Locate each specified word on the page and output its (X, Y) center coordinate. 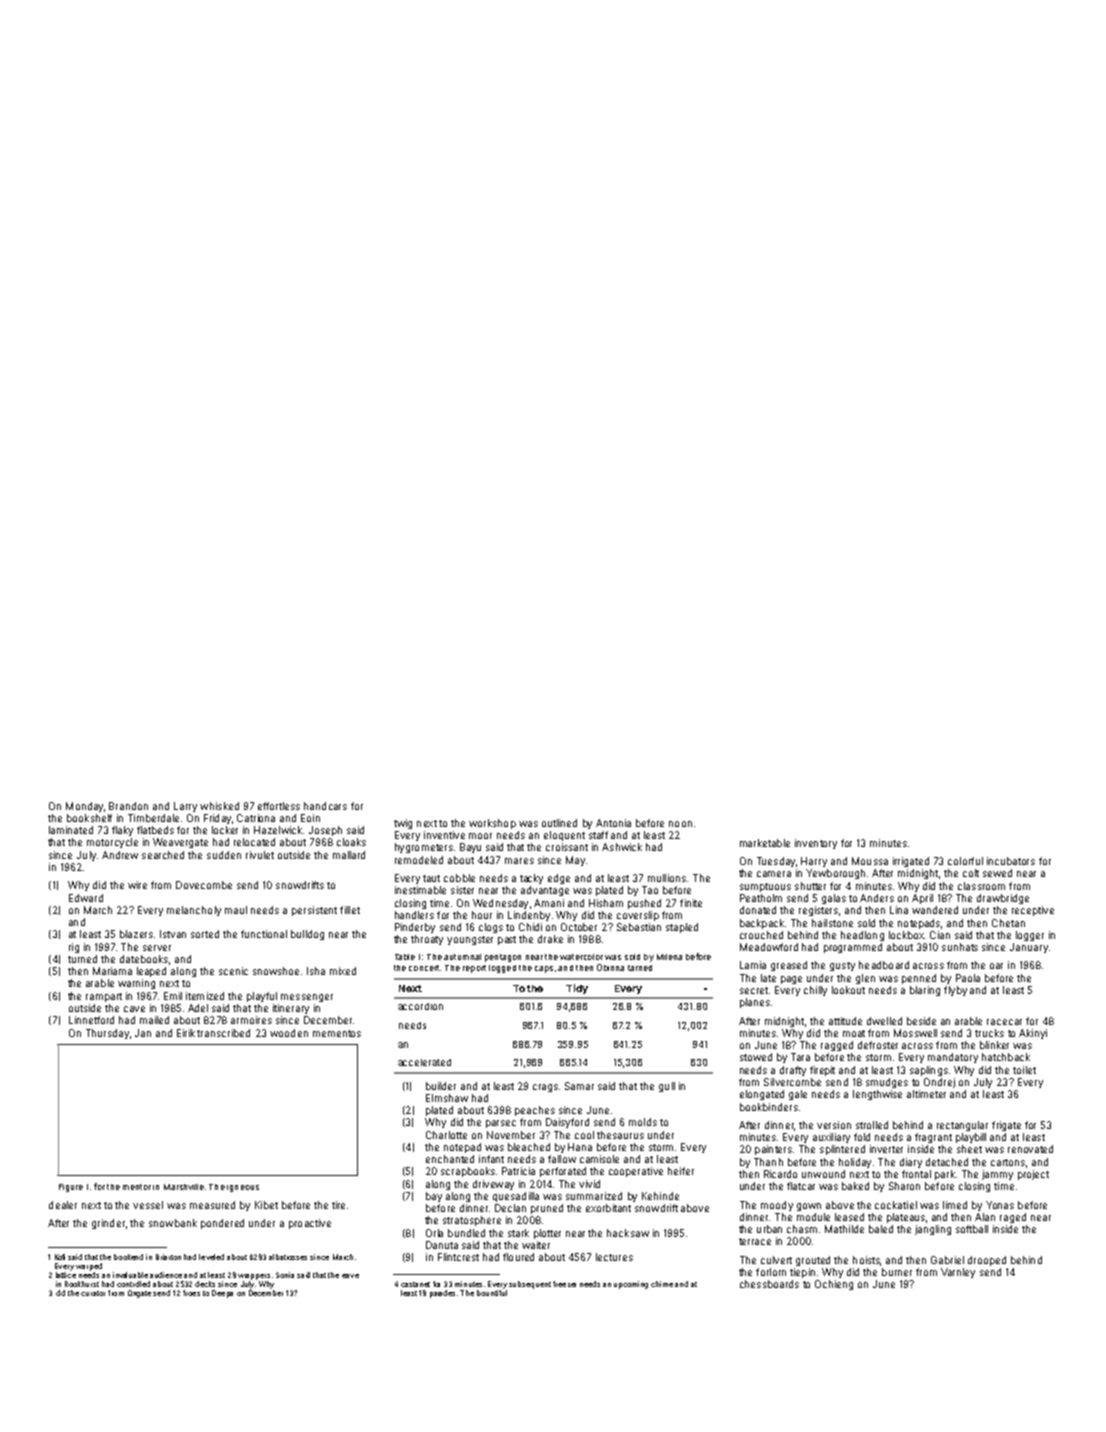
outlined (559, 823)
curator (93, 1293)
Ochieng (834, 1285)
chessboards (769, 1284)
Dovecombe (204, 885)
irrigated (911, 862)
